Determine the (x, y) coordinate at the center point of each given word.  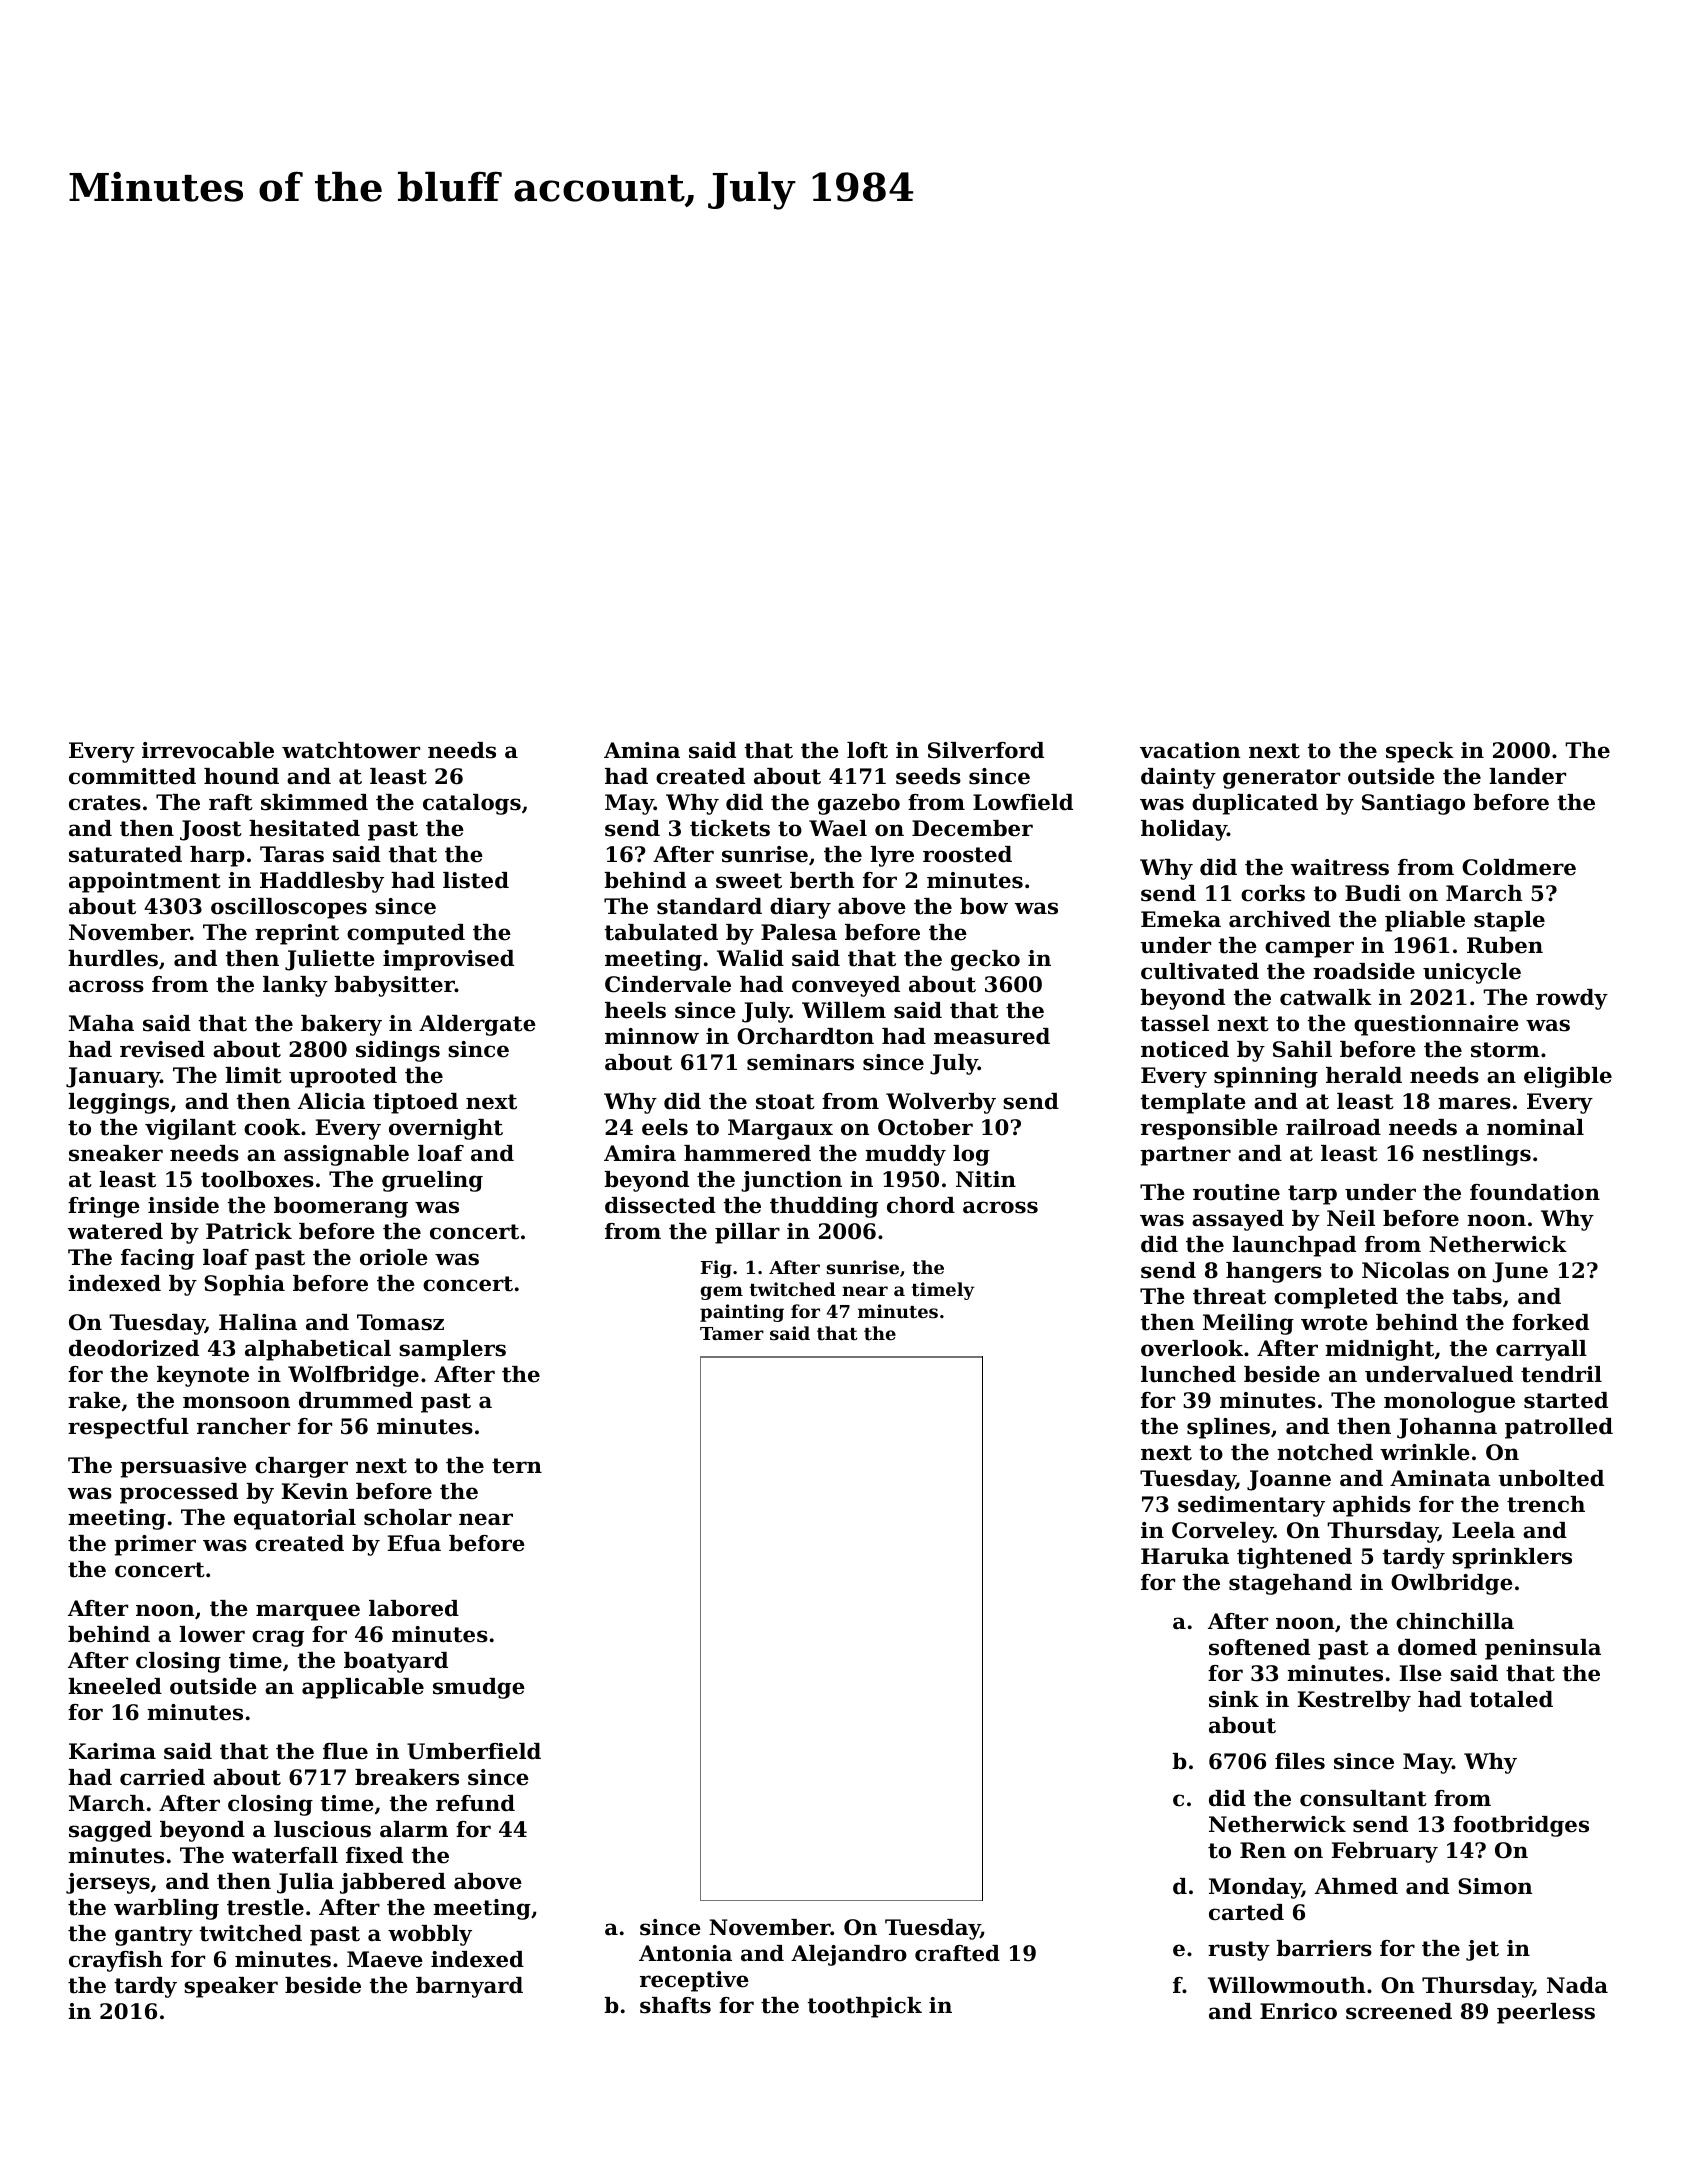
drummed (356, 1400)
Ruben (1505, 945)
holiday (1184, 830)
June (1520, 1272)
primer (155, 1545)
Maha (101, 1023)
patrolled (1559, 1428)
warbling (166, 1909)
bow (984, 906)
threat (1229, 1296)
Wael (838, 828)
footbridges (1521, 1826)
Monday (1255, 1888)
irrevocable (208, 750)
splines (1228, 1428)
